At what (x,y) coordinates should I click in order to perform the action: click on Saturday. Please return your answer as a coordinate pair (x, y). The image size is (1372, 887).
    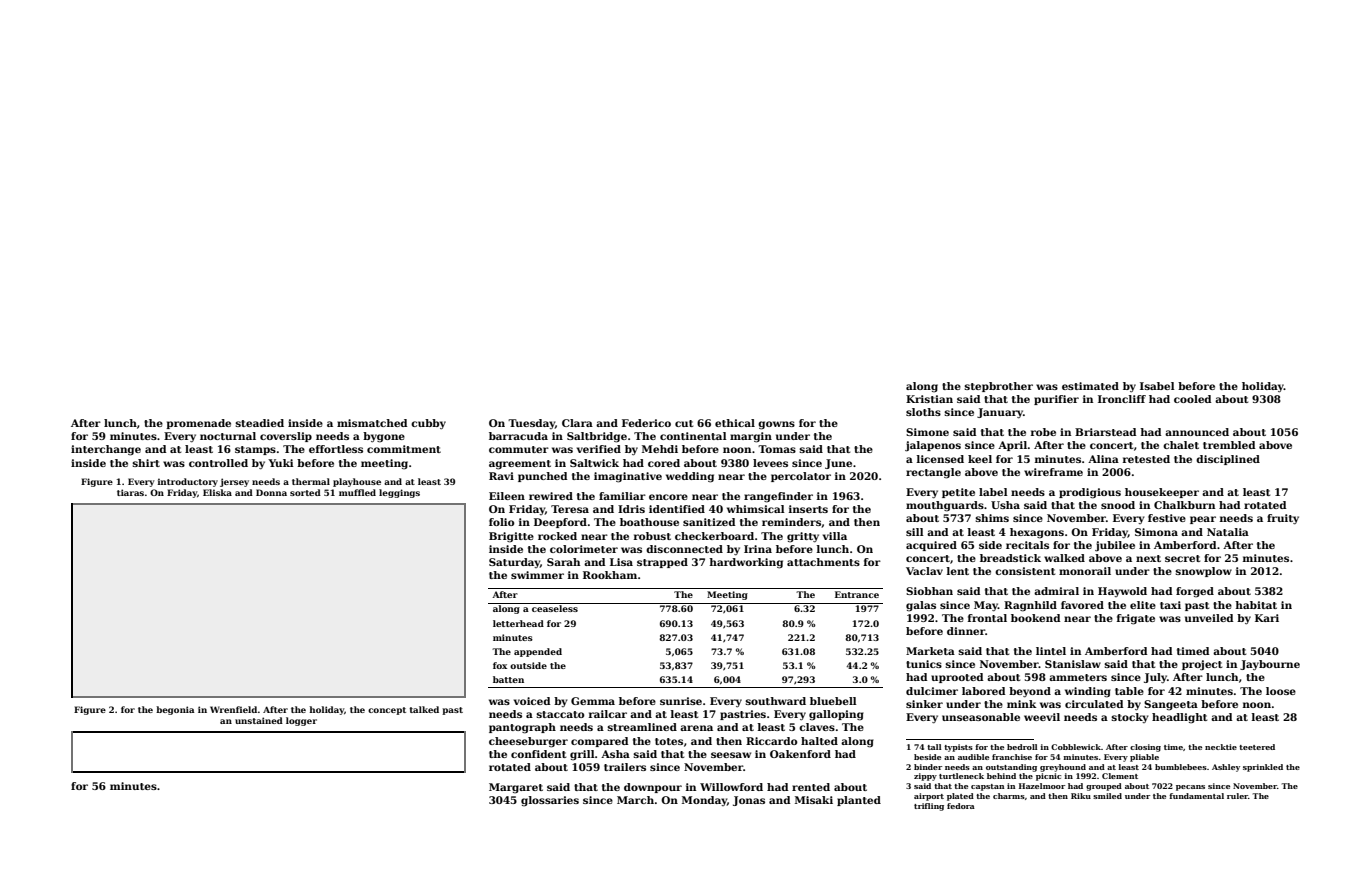
    Looking at the image, I should click on (514, 563).
